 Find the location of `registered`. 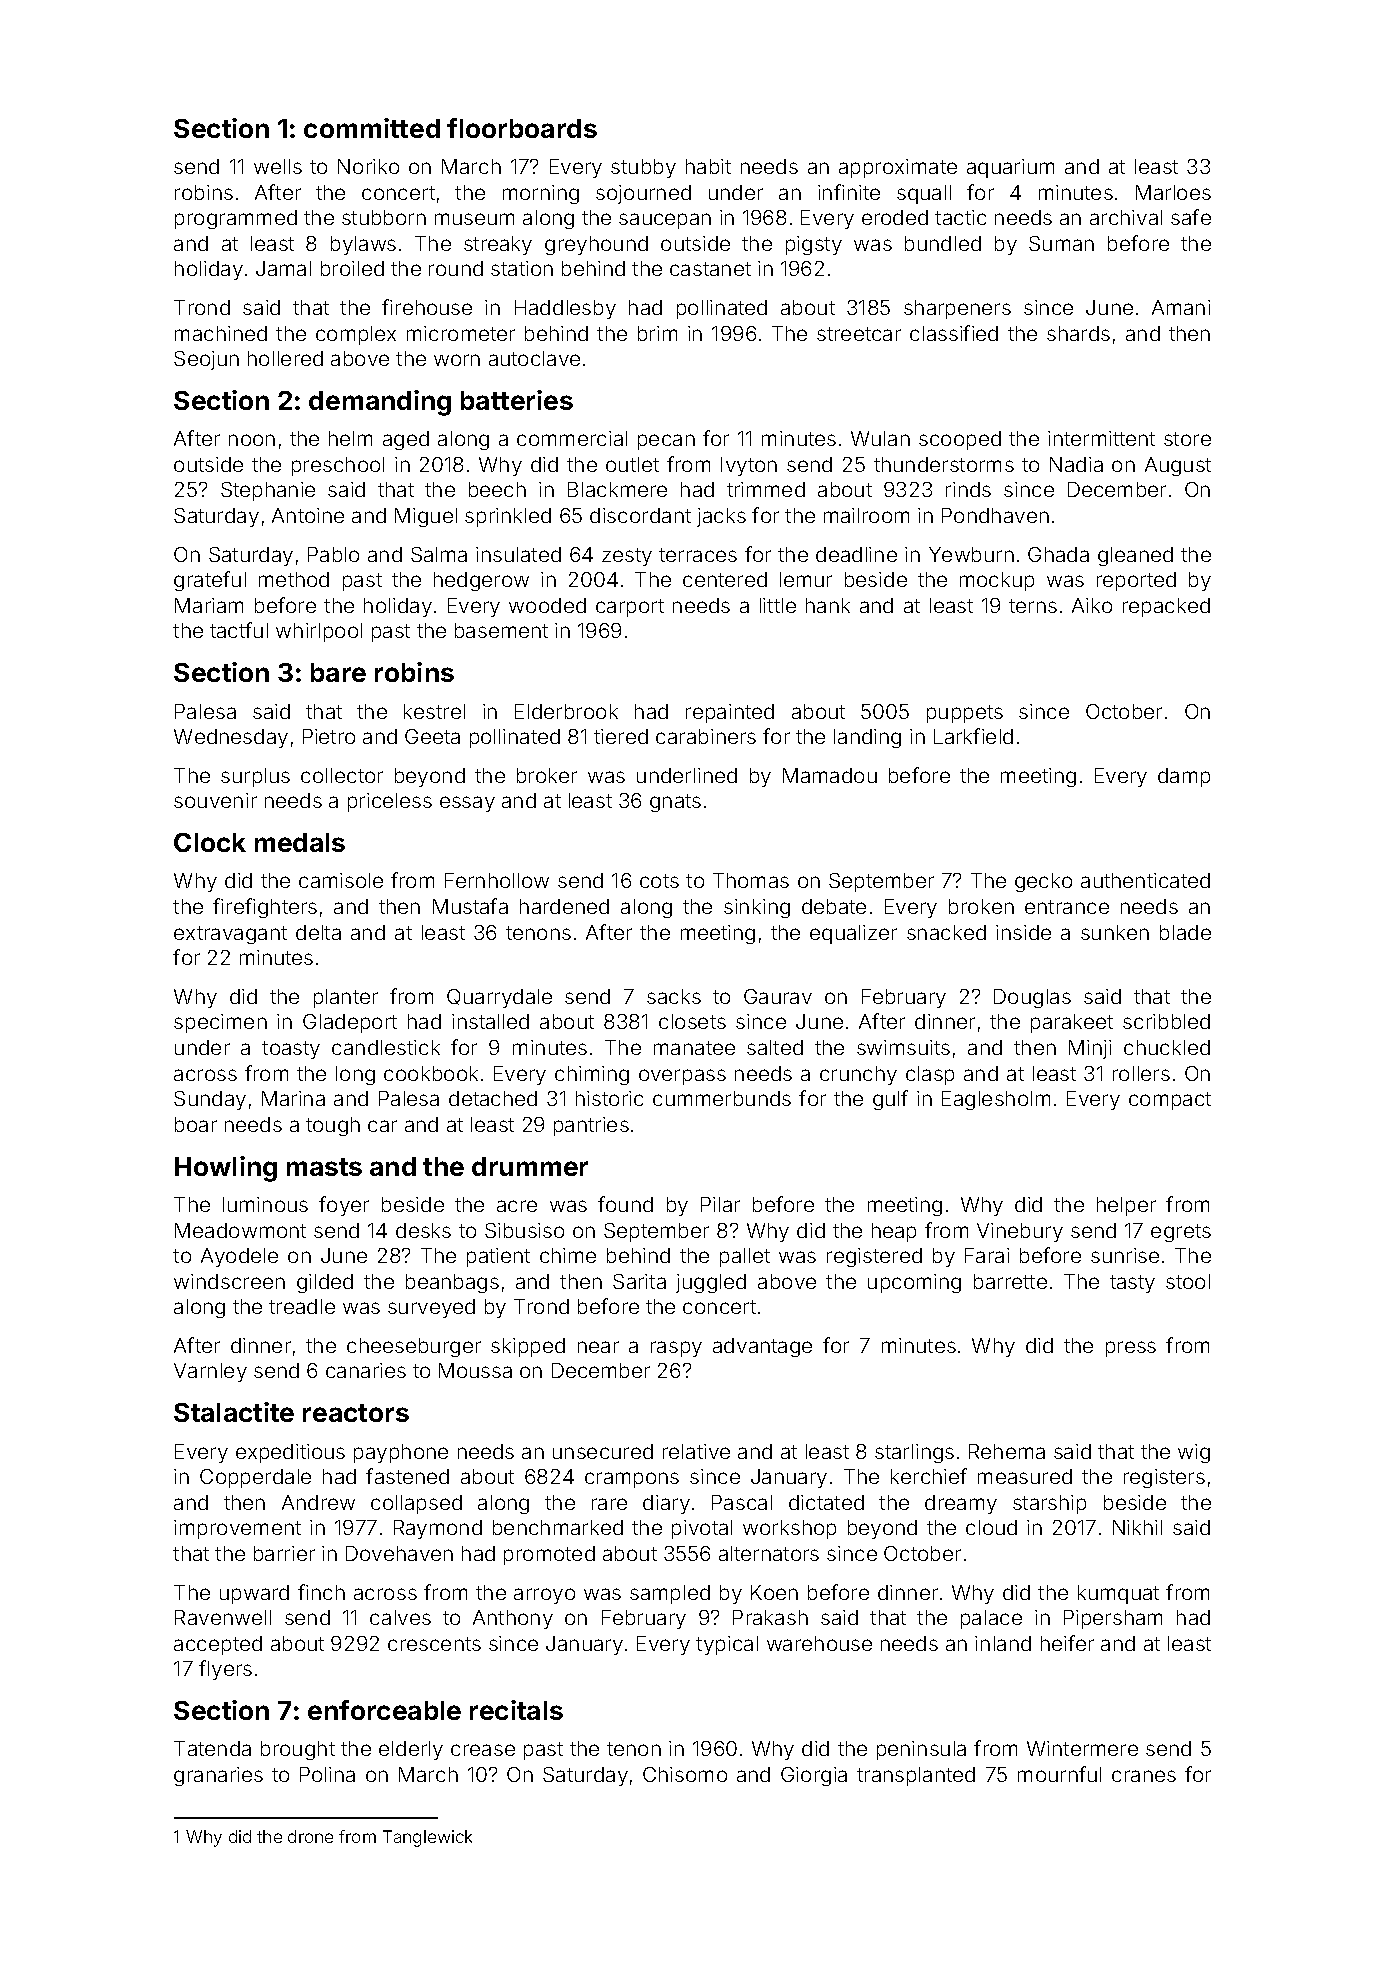

registered is located at coordinates (874, 1257).
